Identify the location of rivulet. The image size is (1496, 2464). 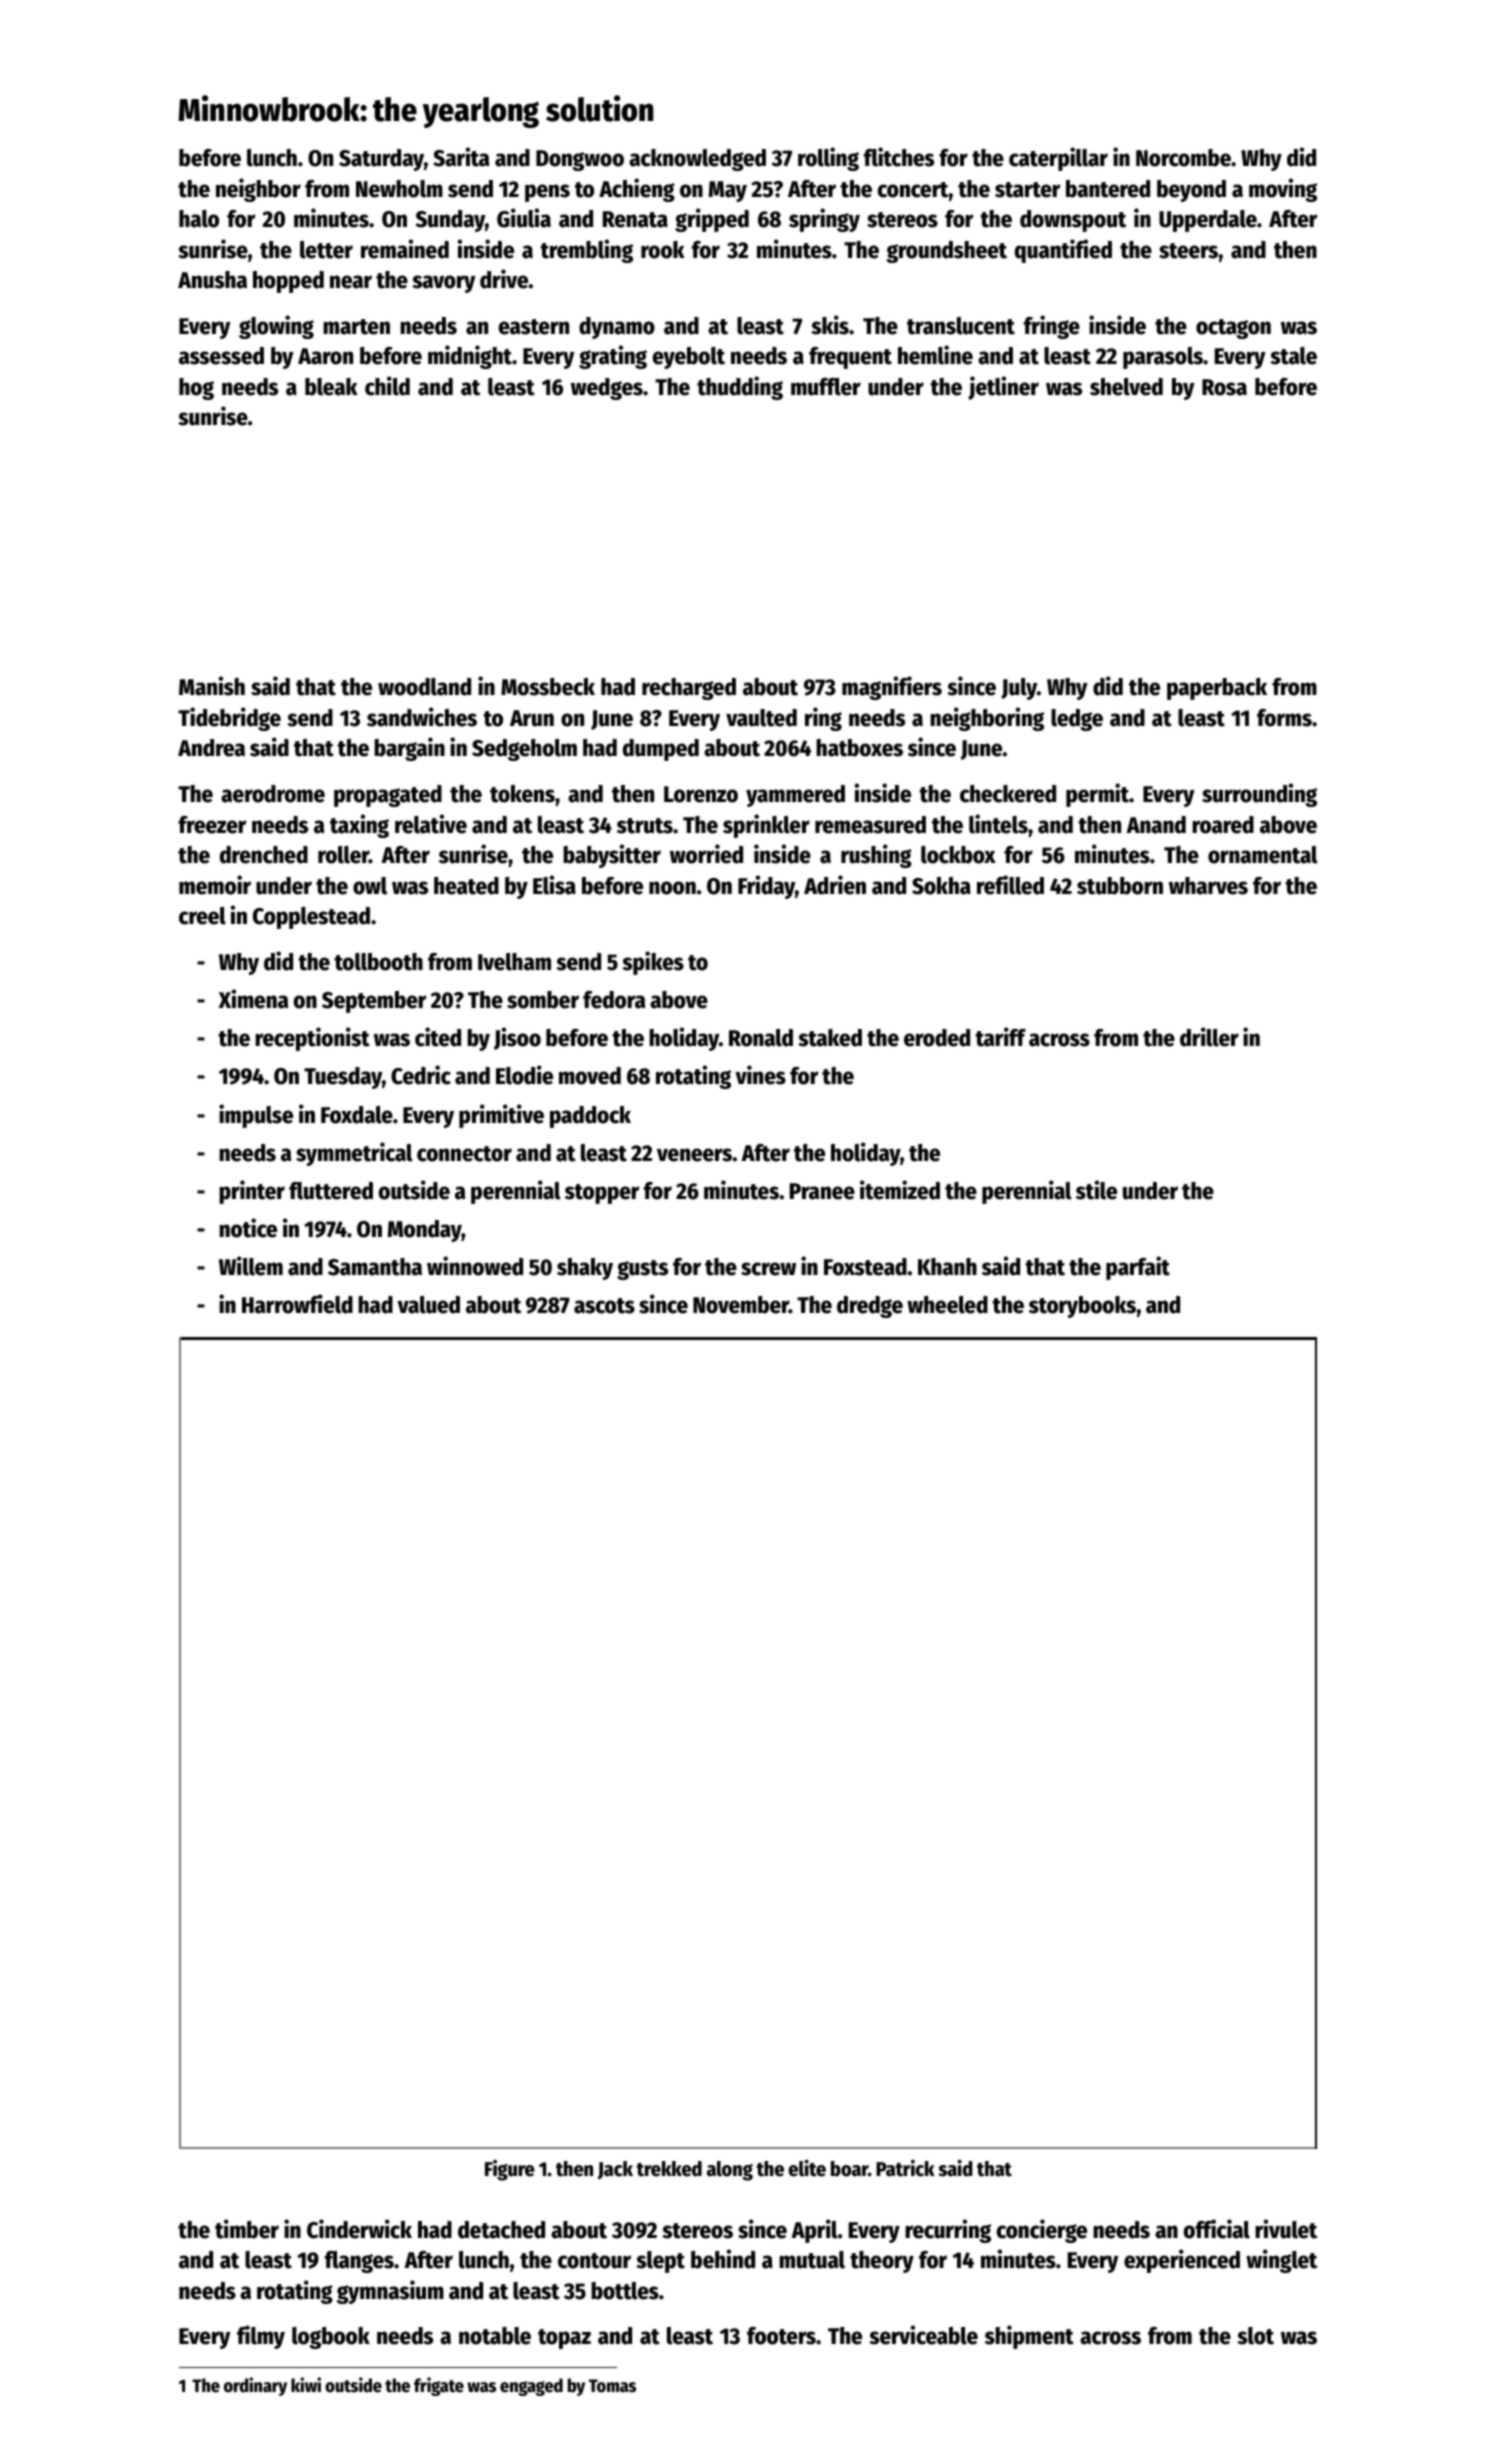
(1286, 2229).
